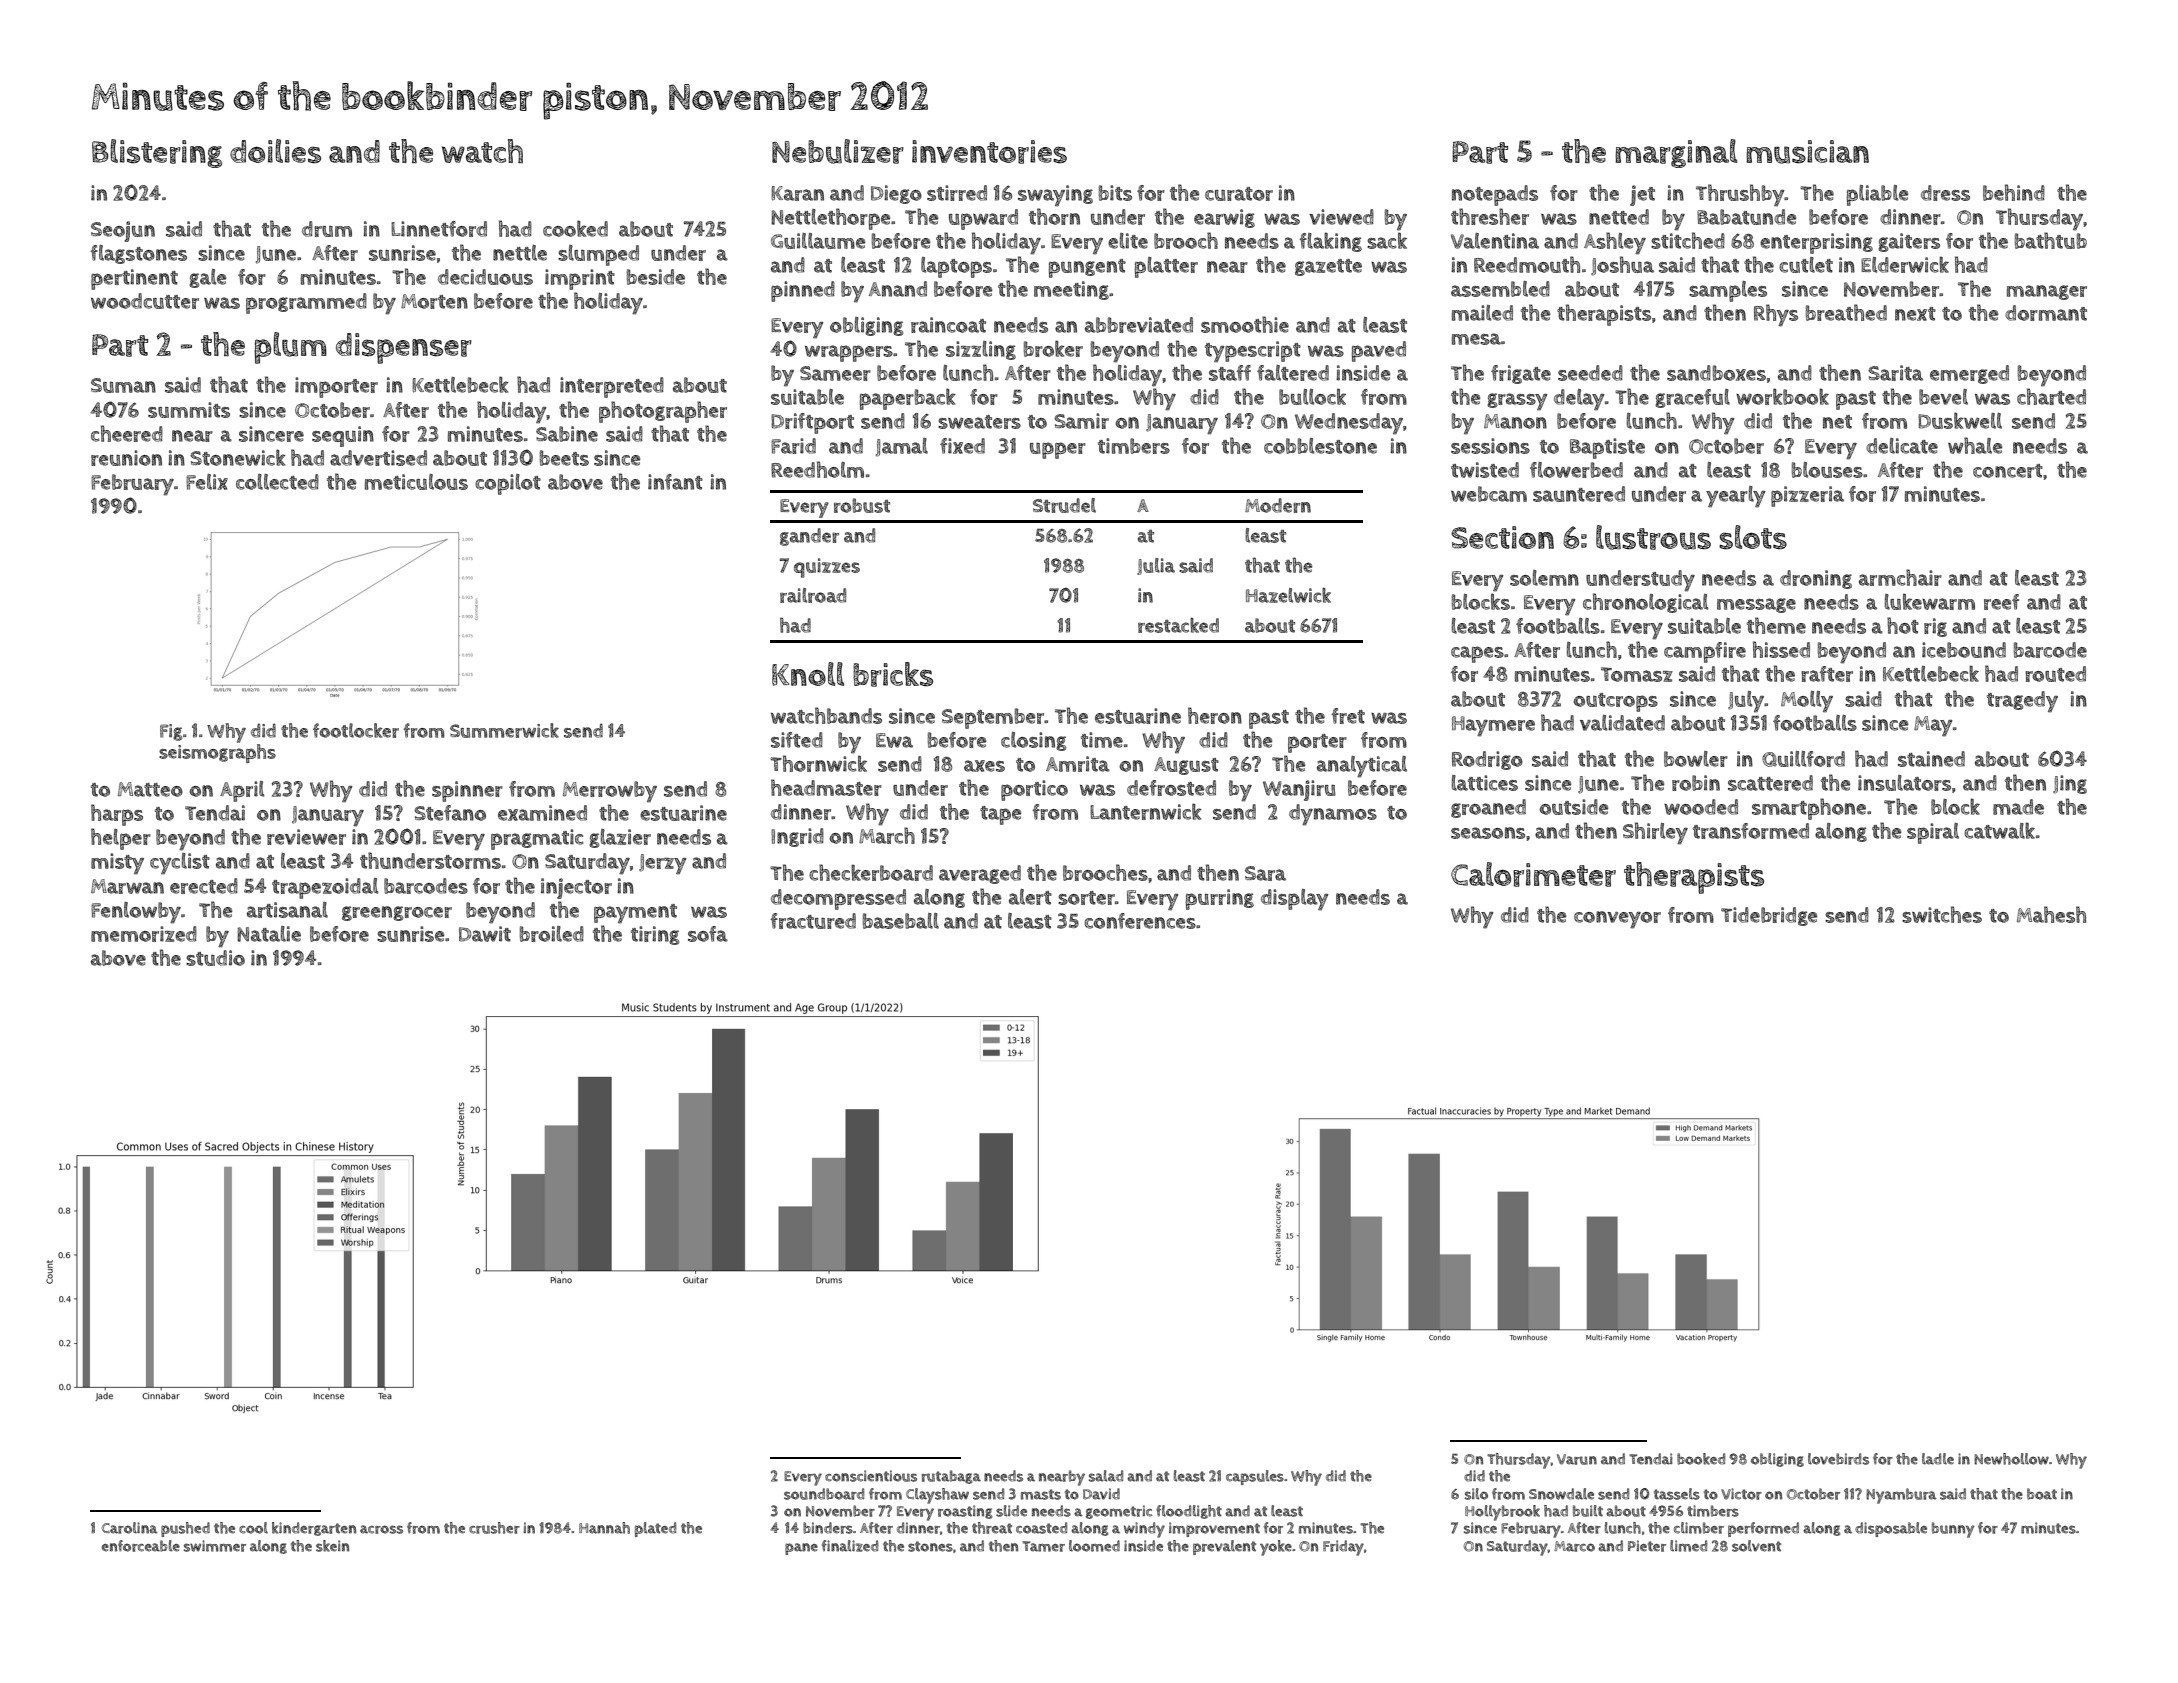 The height and width of the document is (1683, 2178). Describe the element at coordinates (1276, 1548) in the document. I see `yoke` at that location.
